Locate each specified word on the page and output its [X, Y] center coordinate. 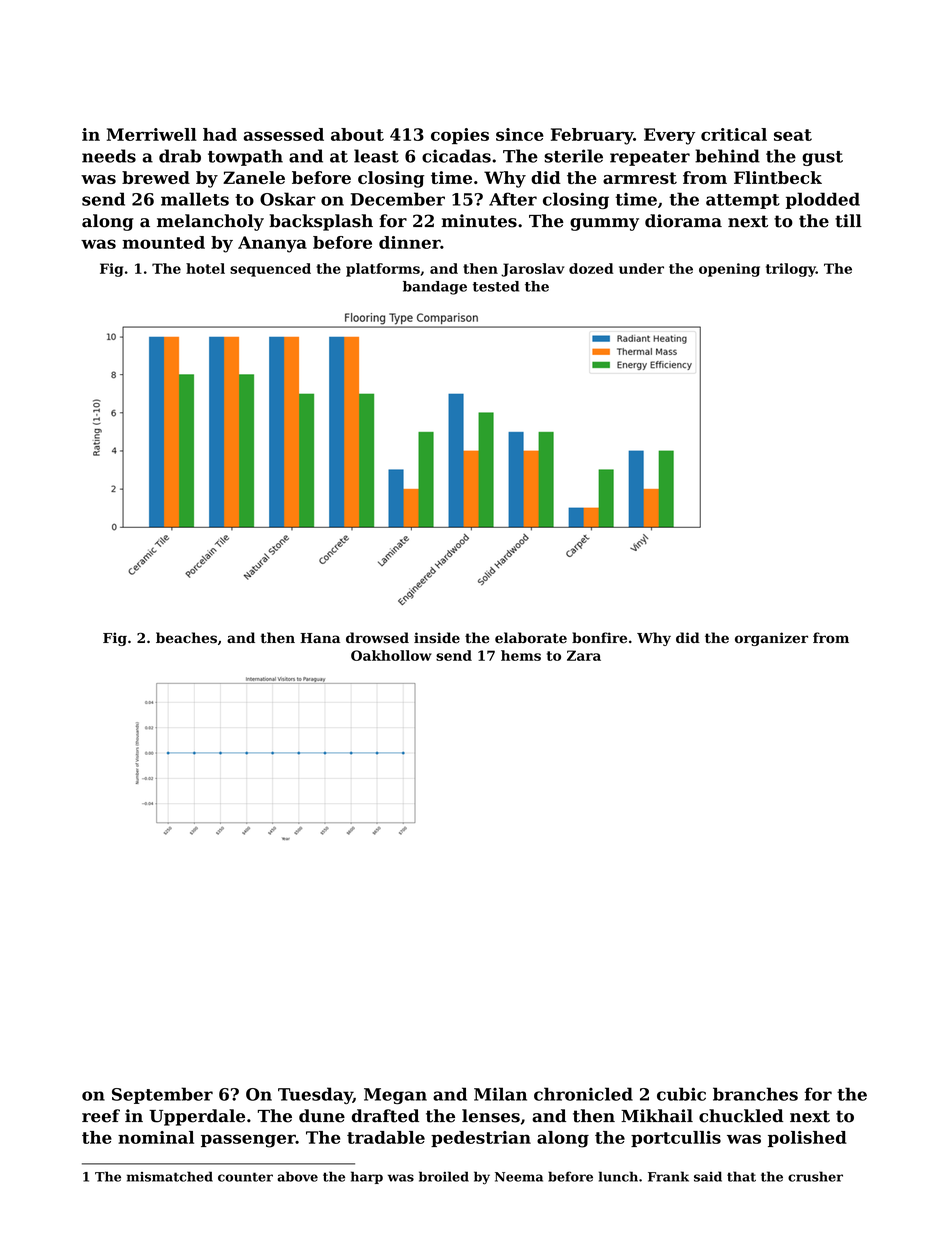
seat [793, 135]
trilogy [791, 270]
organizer [771, 639]
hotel [205, 268]
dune [322, 1116]
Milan [500, 1094]
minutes [479, 221]
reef [101, 1116]
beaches [186, 638]
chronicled [583, 1094]
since [520, 134]
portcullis [676, 1139]
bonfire [599, 638]
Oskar [288, 199]
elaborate [531, 638]
